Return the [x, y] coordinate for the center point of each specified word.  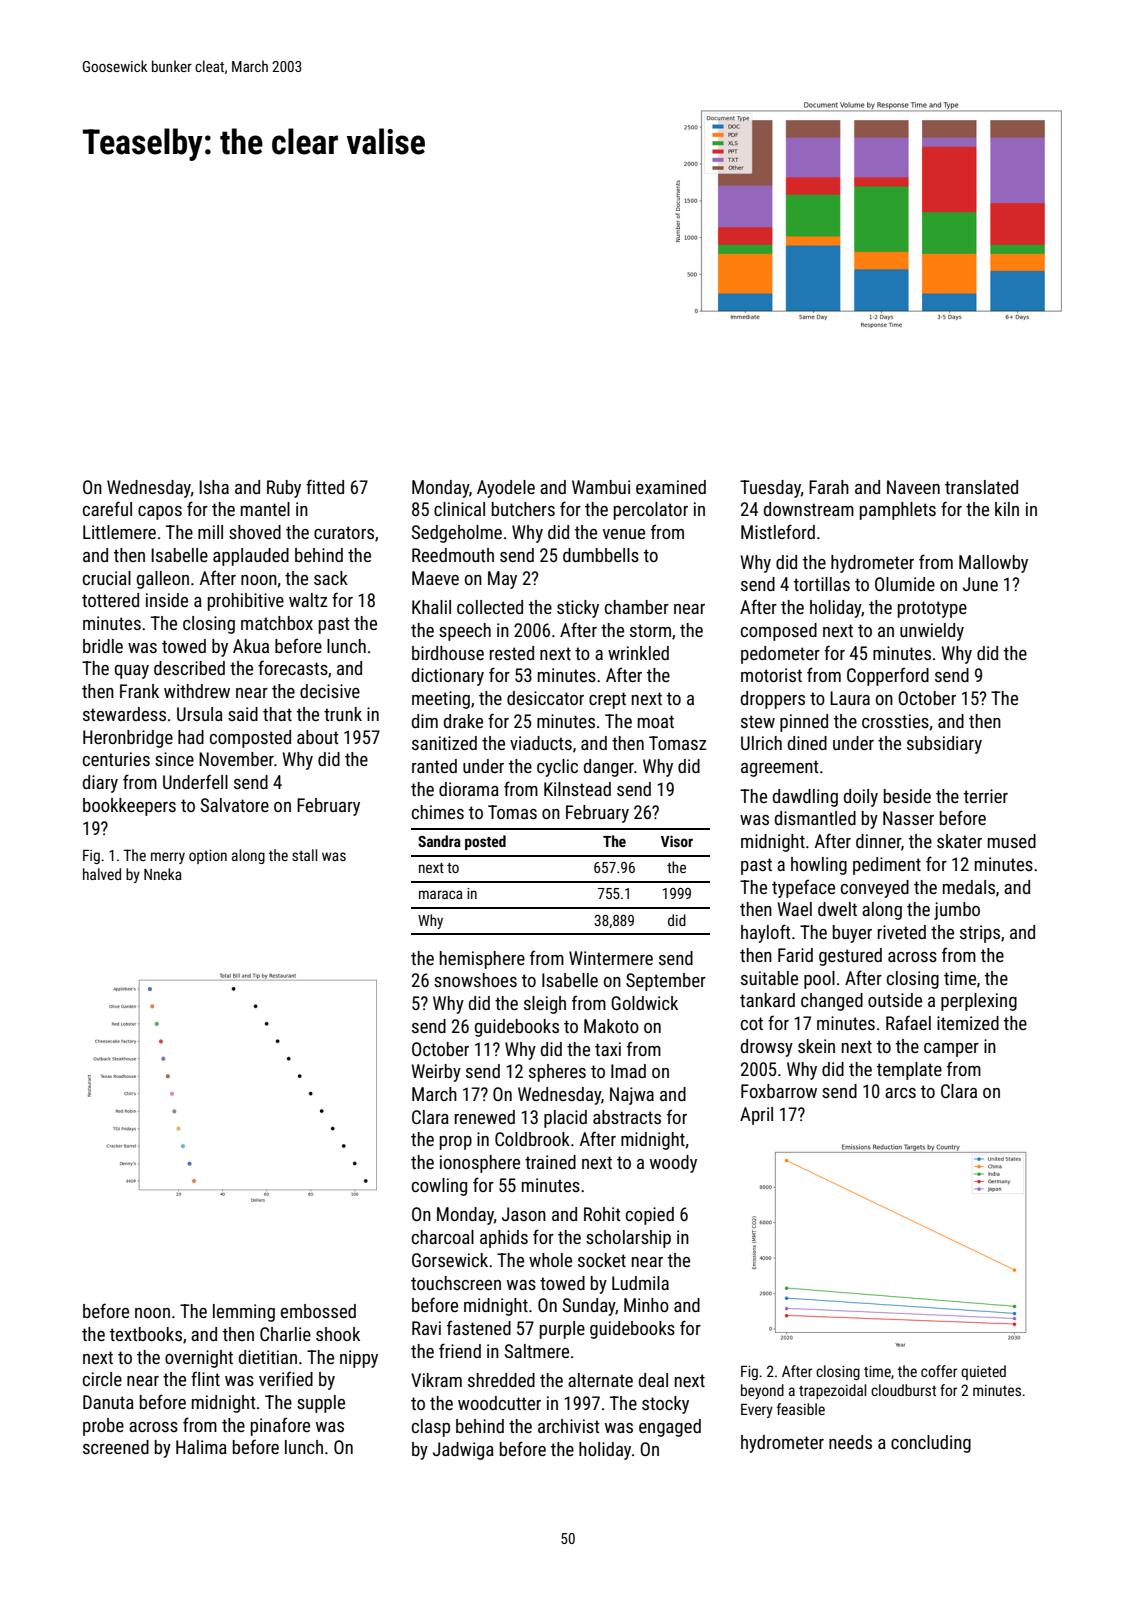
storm [650, 630]
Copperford [888, 676]
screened [116, 1447]
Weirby [436, 1073]
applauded [251, 557]
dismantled [815, 818]
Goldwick [644, 1003]
